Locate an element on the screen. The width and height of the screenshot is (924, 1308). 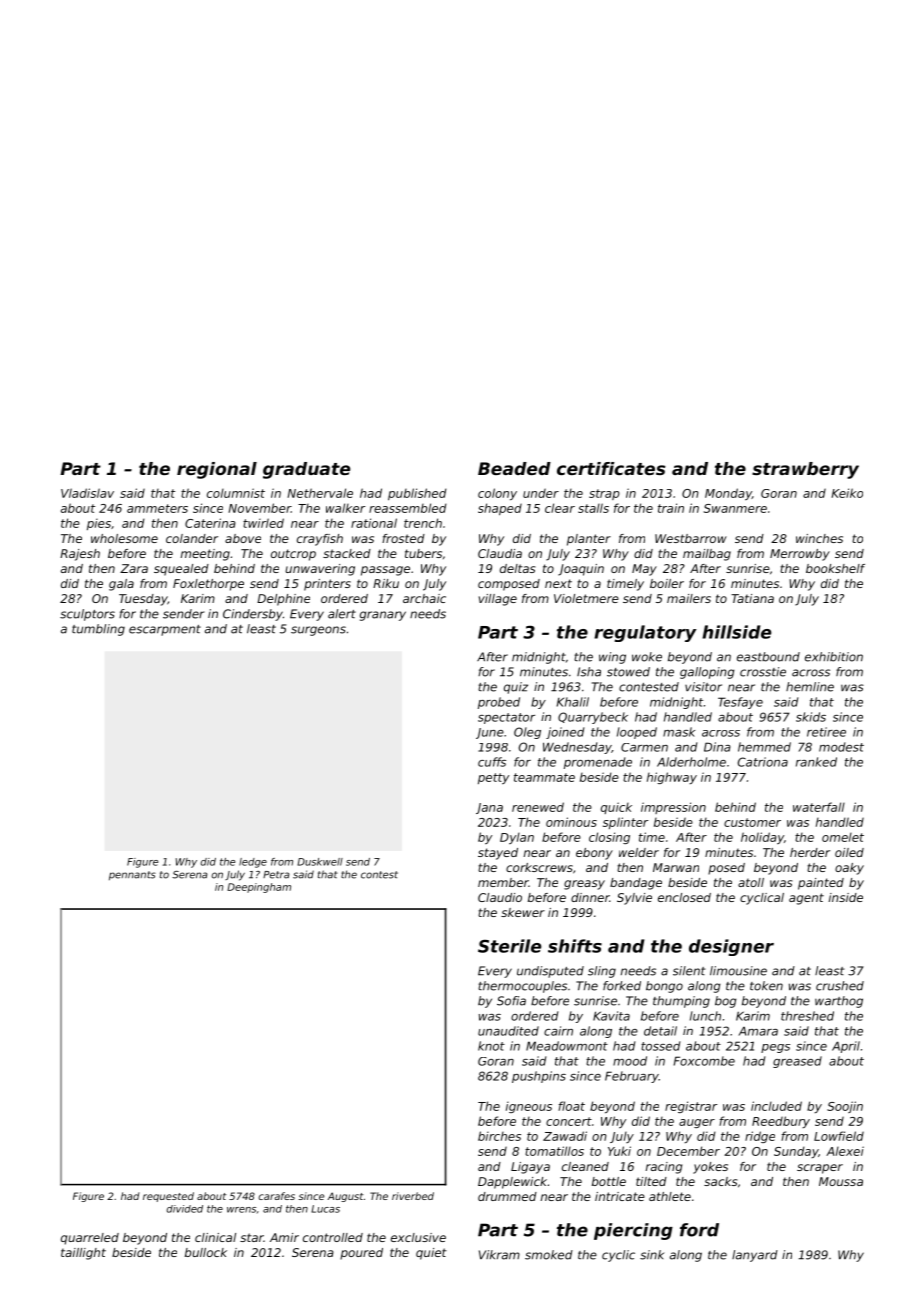
knot is located at coordinates (491, 1046).
